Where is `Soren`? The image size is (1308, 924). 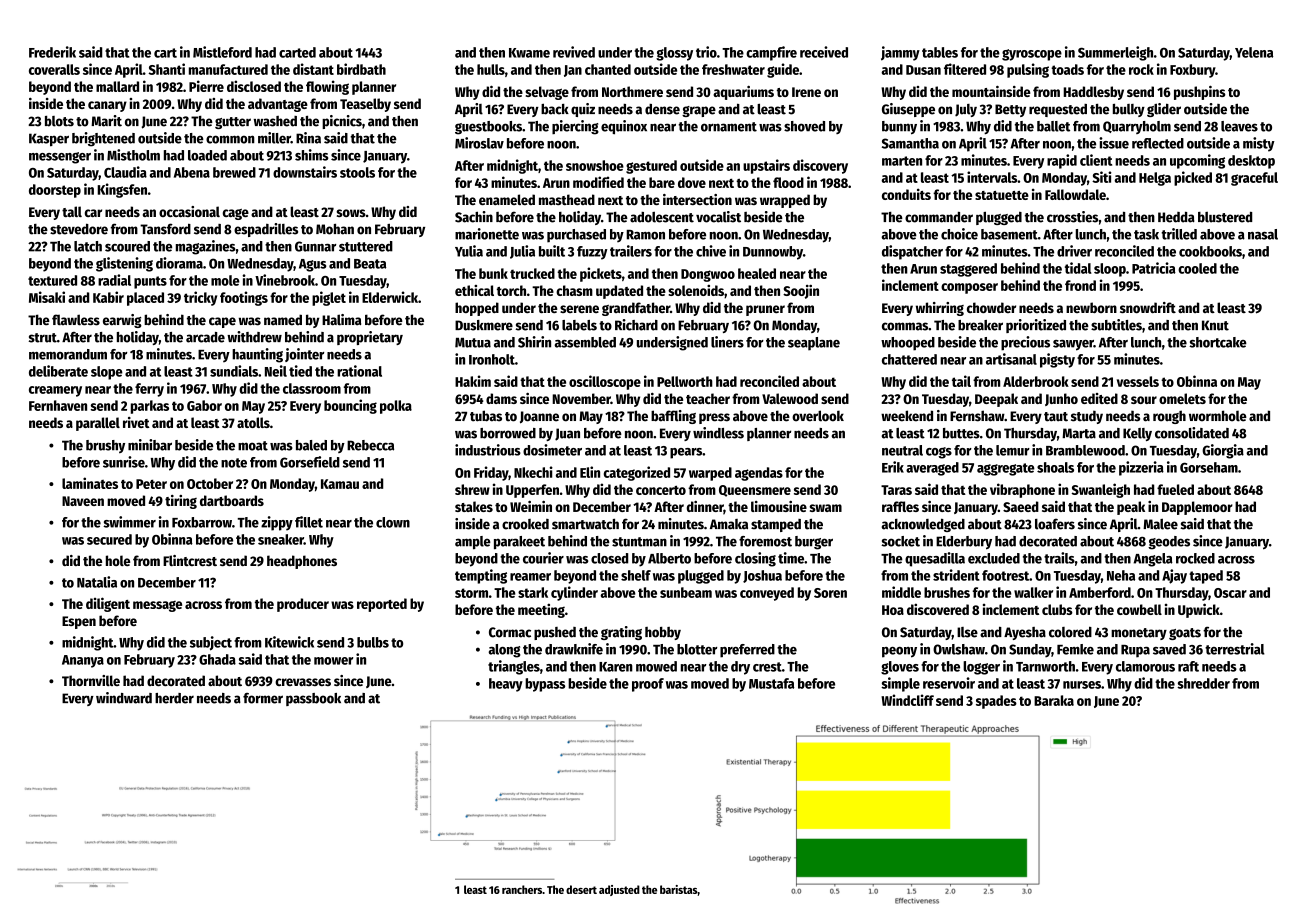 Soren is located at coordinates (830, 593).
